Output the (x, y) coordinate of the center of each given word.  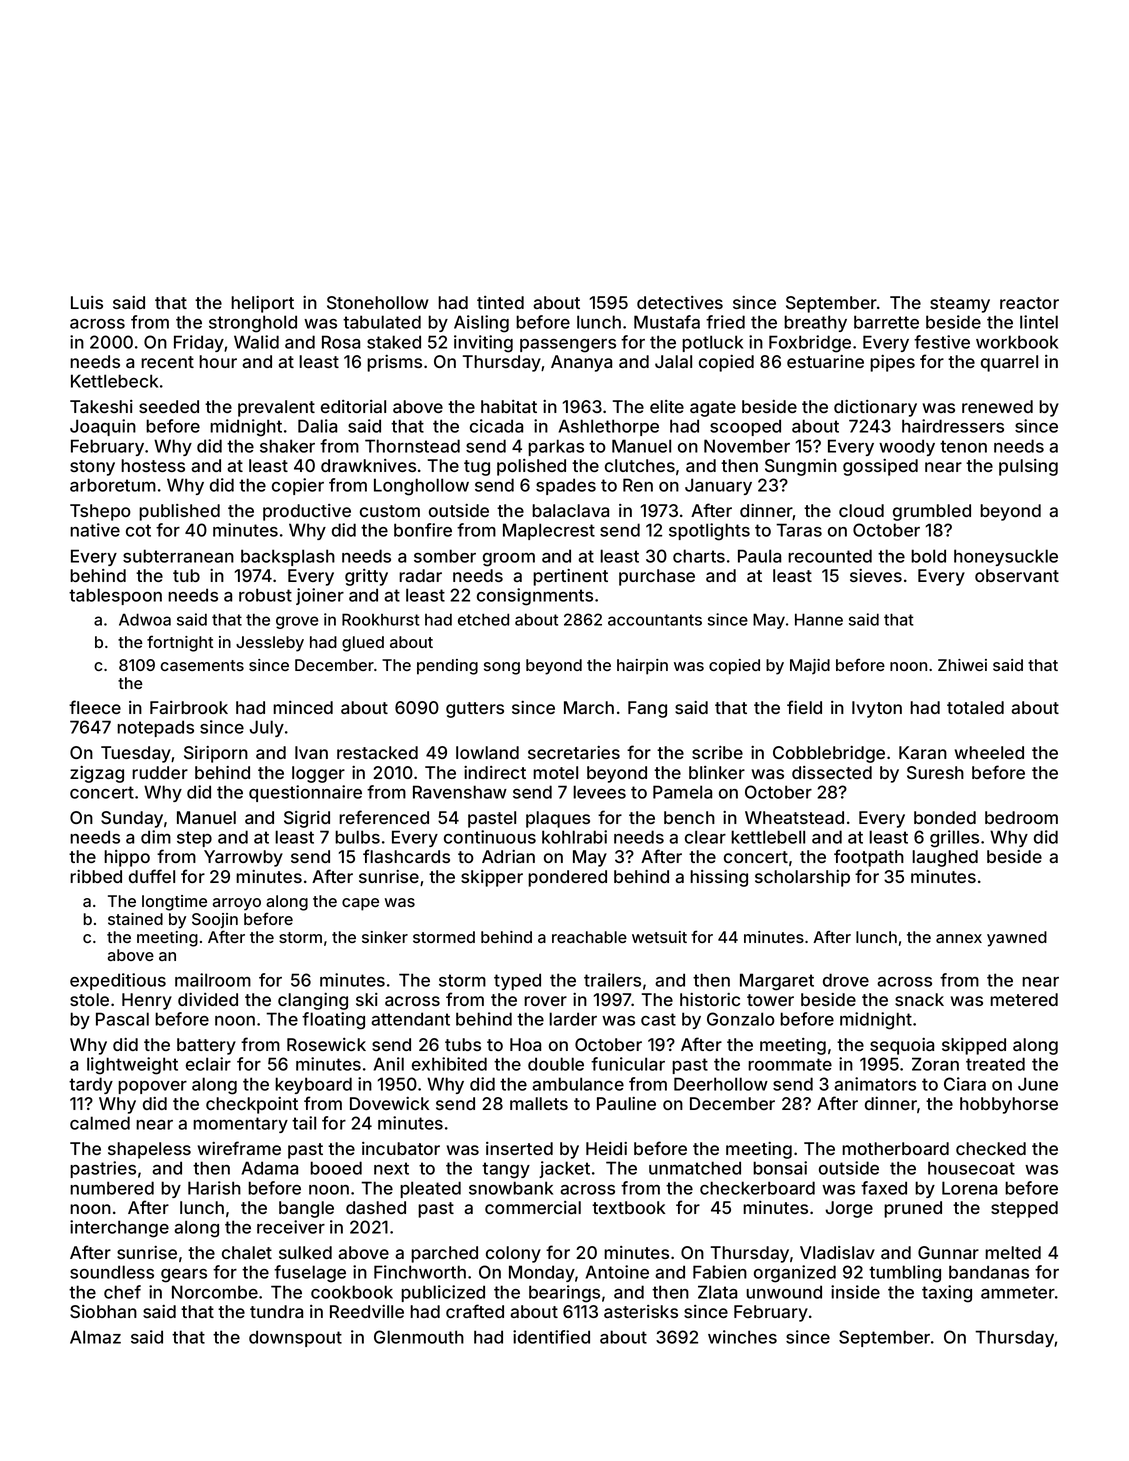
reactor (1029, 303)
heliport (262, 304)
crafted (475, 1311)
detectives (680, 302)
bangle (306, 1209)
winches (742, 1337)
